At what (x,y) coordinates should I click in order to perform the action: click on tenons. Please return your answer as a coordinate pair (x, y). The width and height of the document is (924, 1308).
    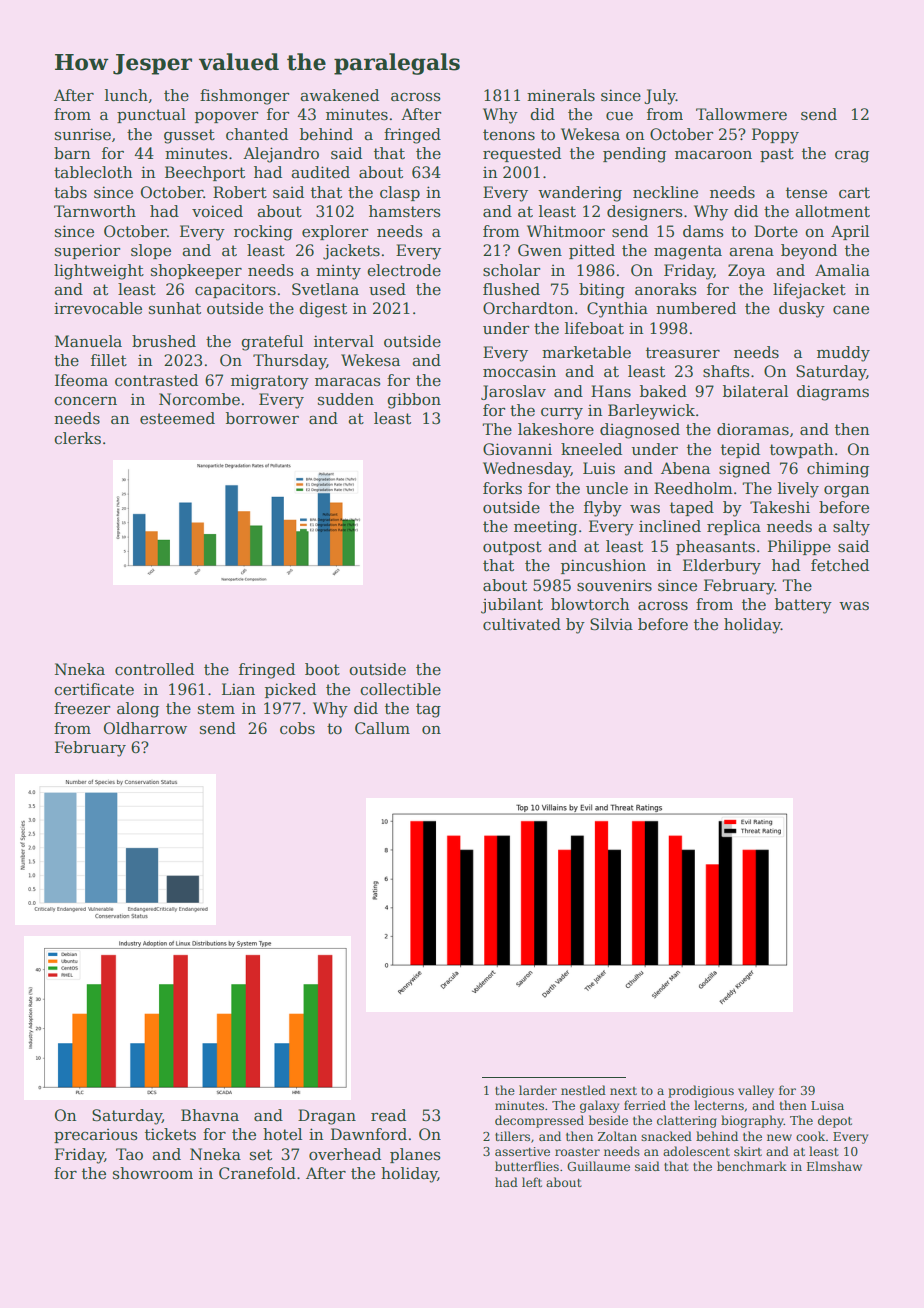
    Looking at the image, I should click on (509, 135).
